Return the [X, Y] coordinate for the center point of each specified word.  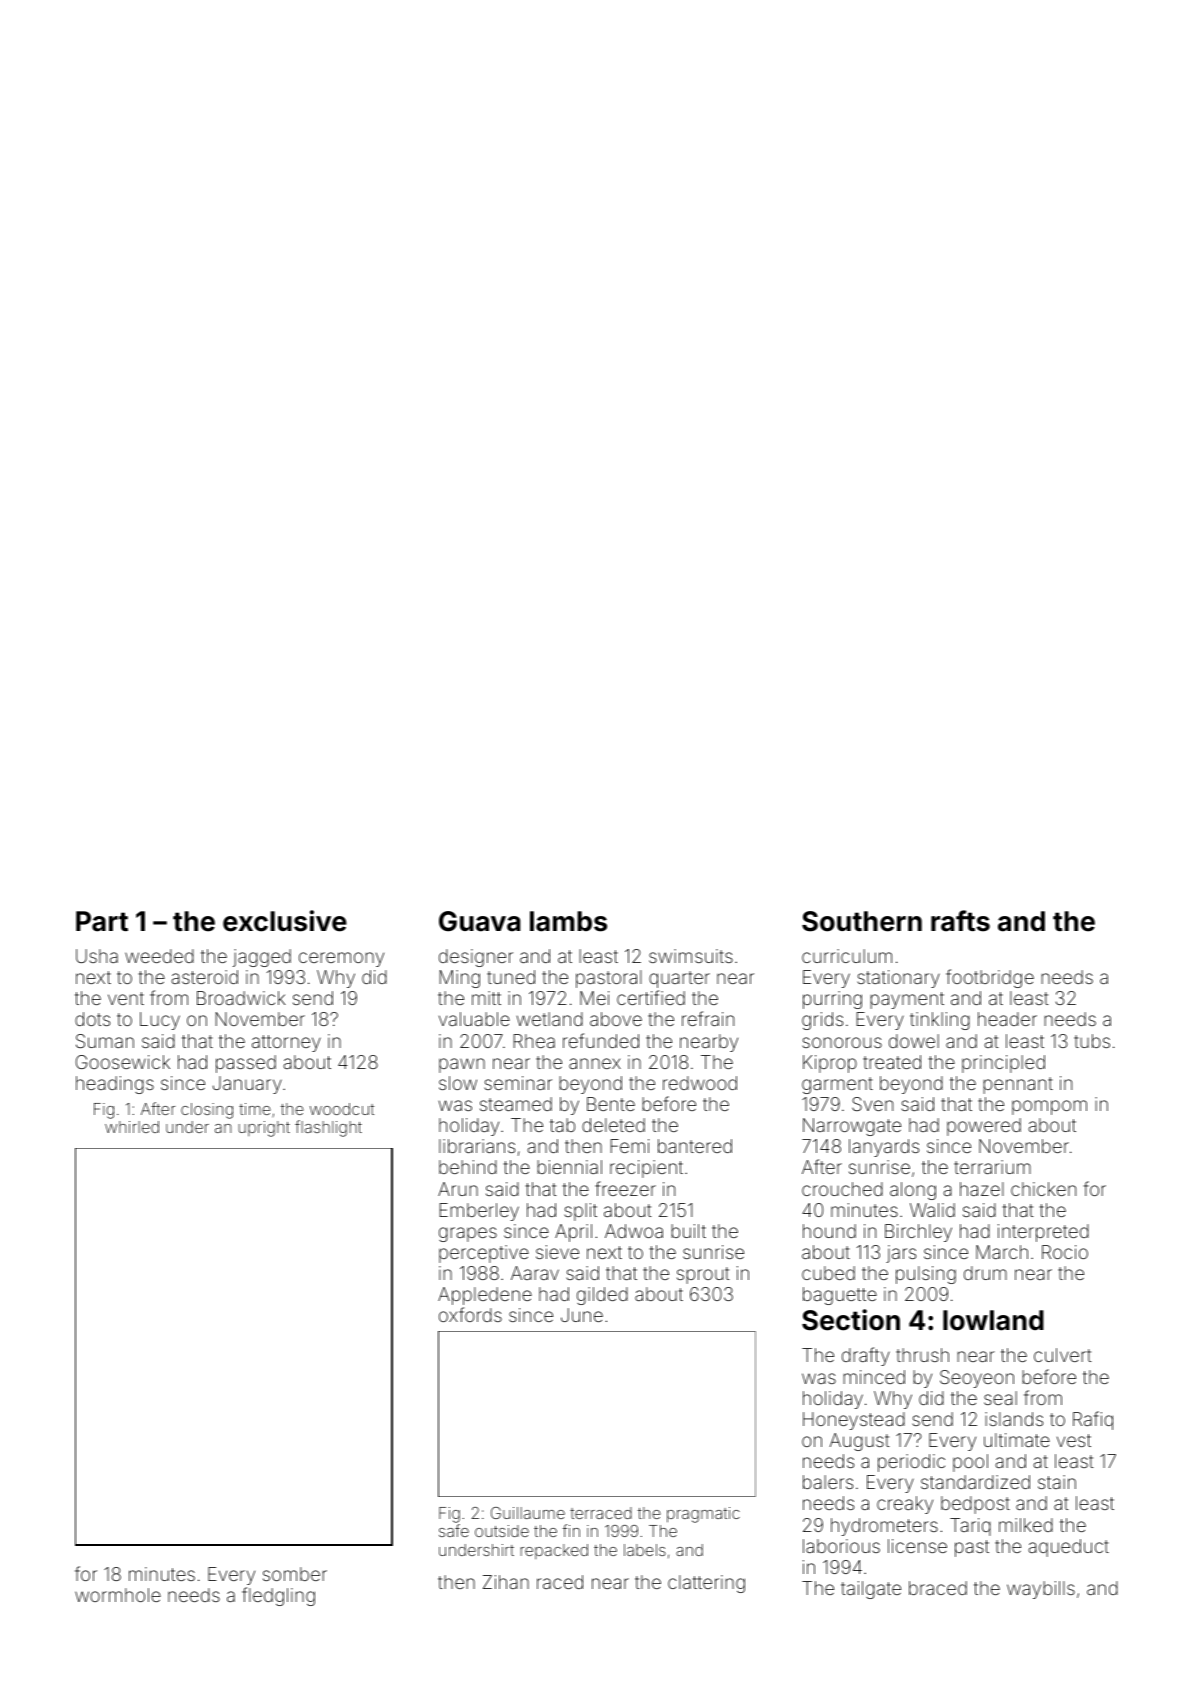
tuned [511, 977]
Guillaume [528, 1513]
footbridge [990, 978]
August [859, 1442]
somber [295, 1574]
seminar [518, 1083]
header [1007, 1019]
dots [92, 1019]
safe [454, 1530]
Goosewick [123, 1062]
